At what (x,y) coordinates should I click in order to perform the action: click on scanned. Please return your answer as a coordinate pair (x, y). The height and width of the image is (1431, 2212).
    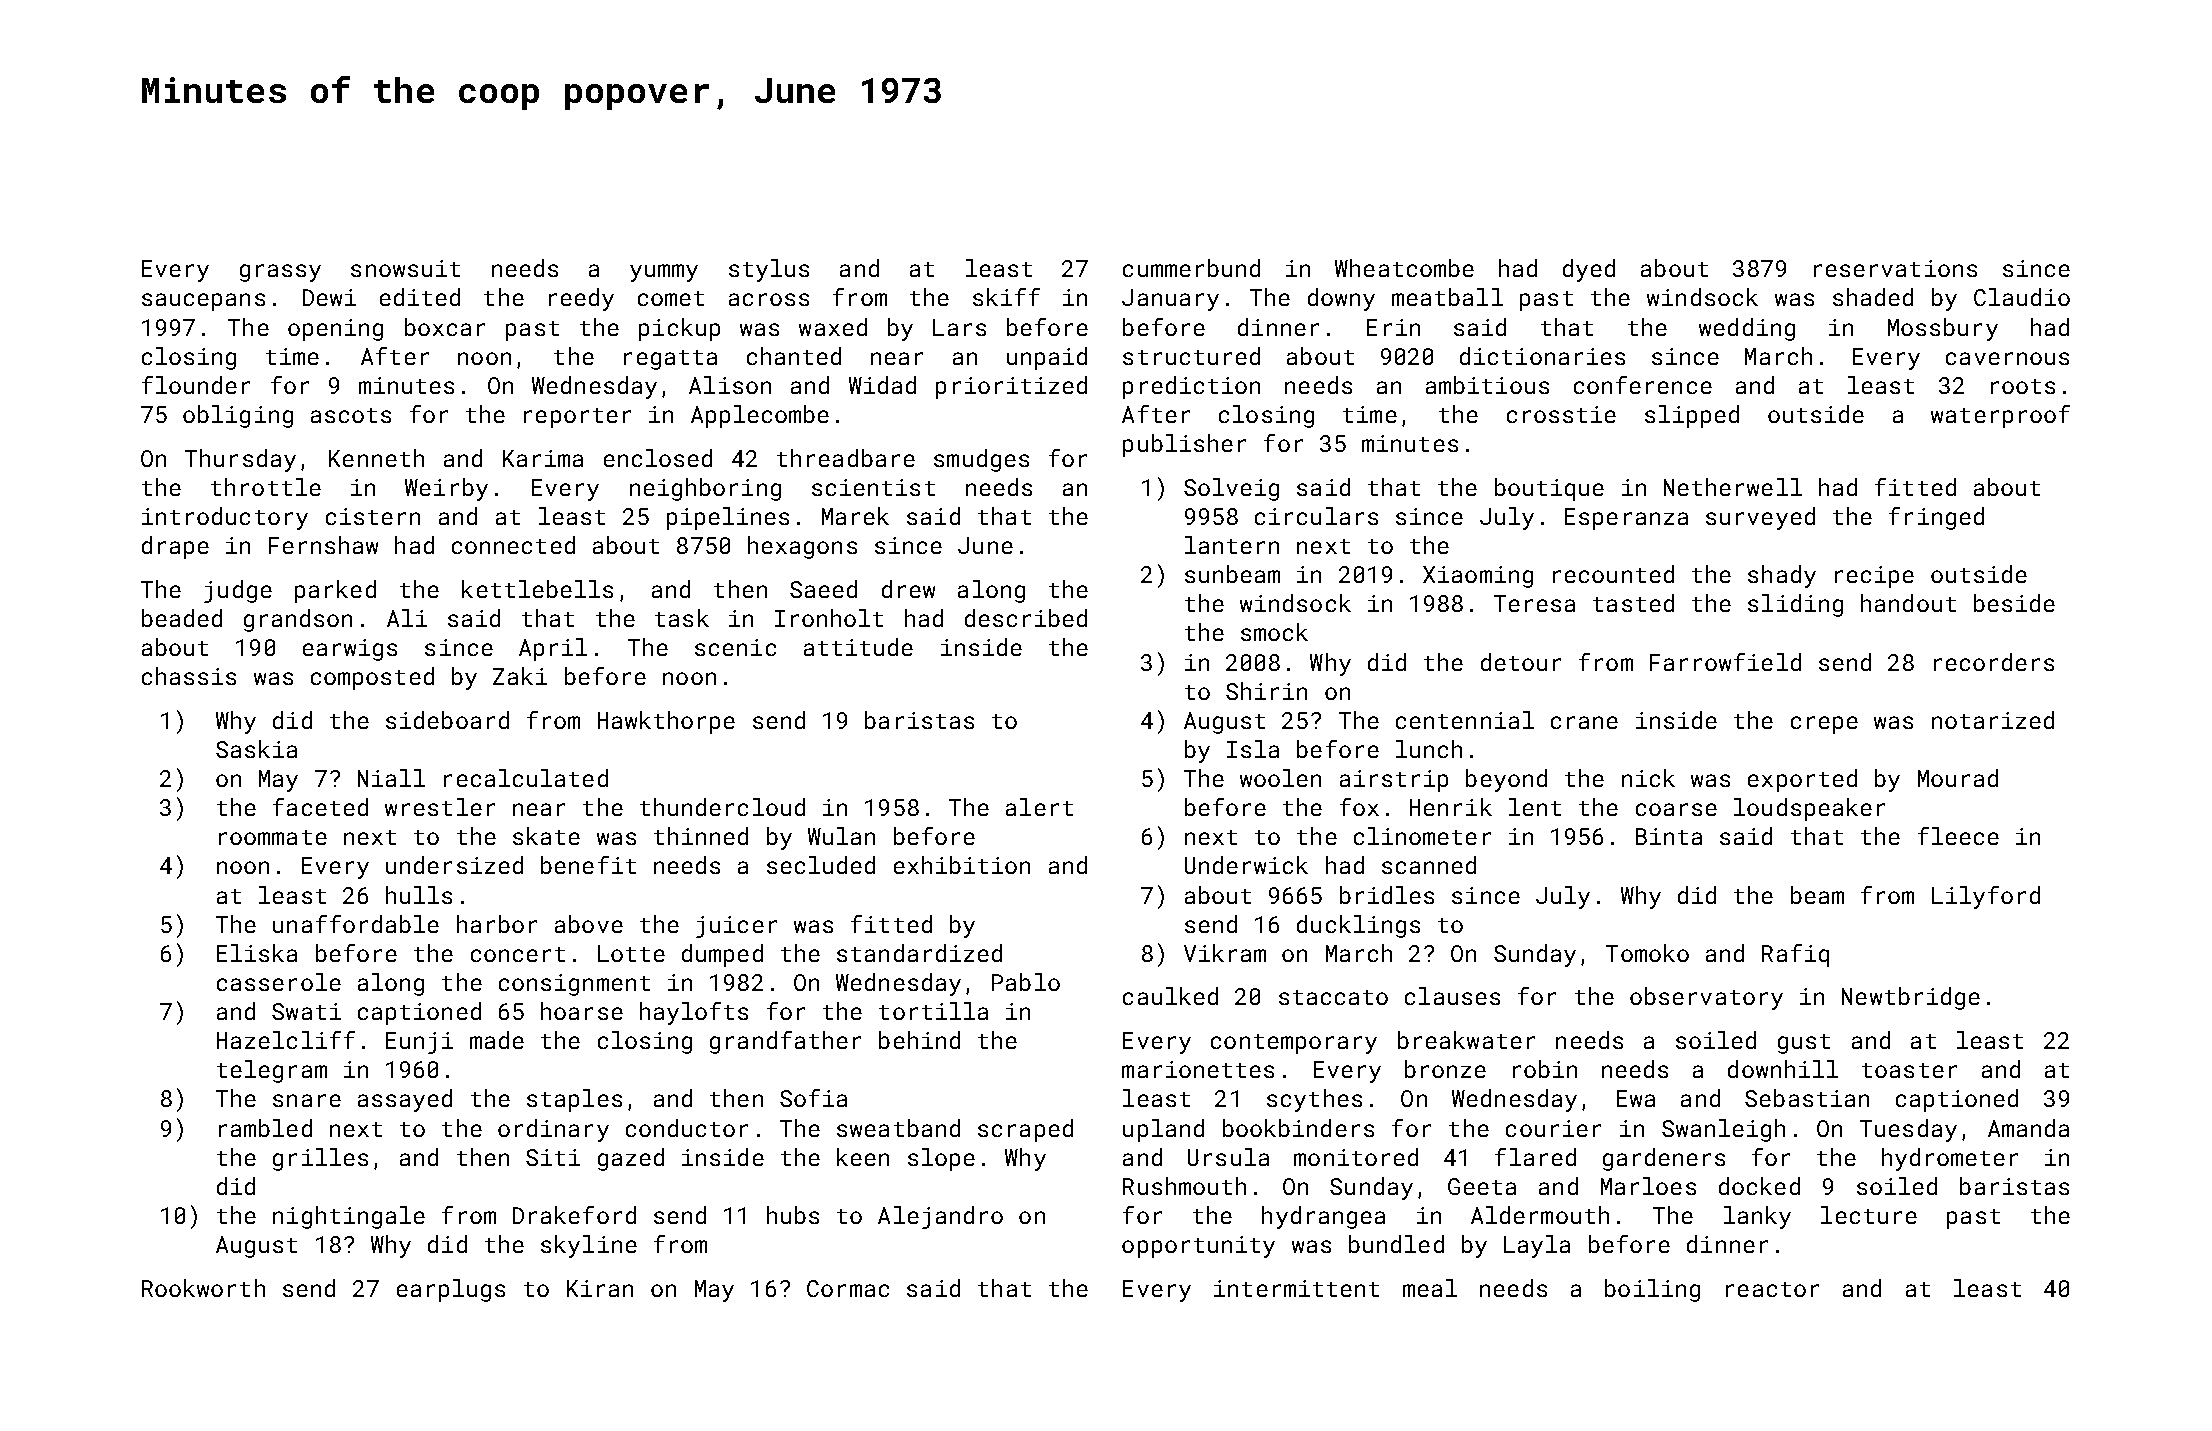
    Looking at the image, I should click on (1429, 865).
